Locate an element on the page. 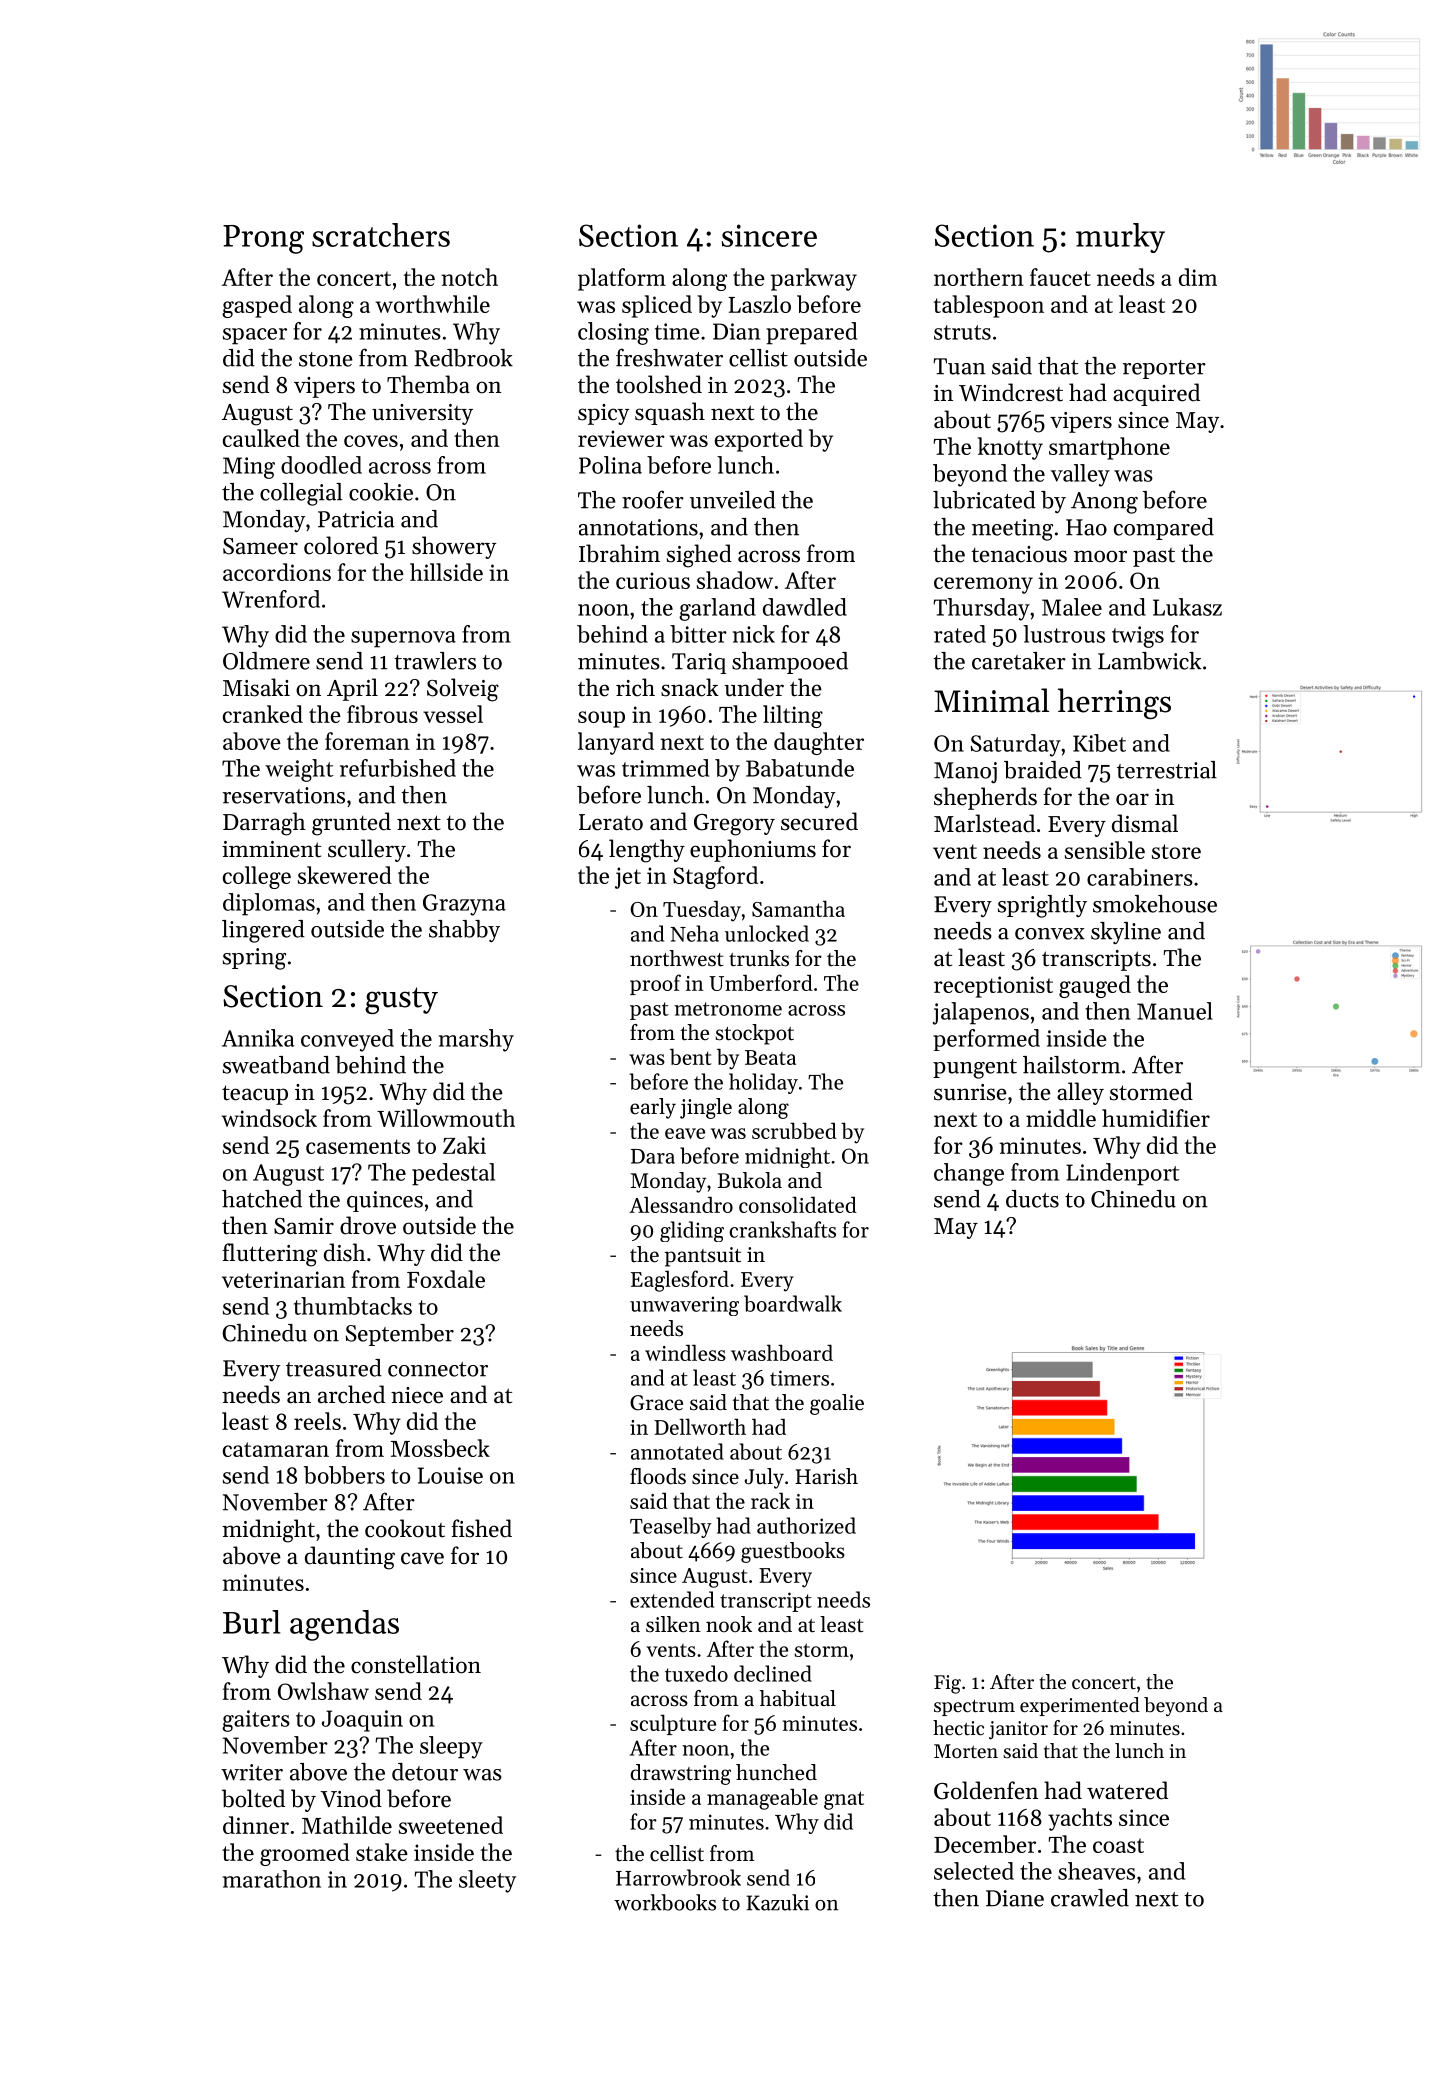 The image size is (1450, 2100). marathon is located at coordinates (272, 1879).
